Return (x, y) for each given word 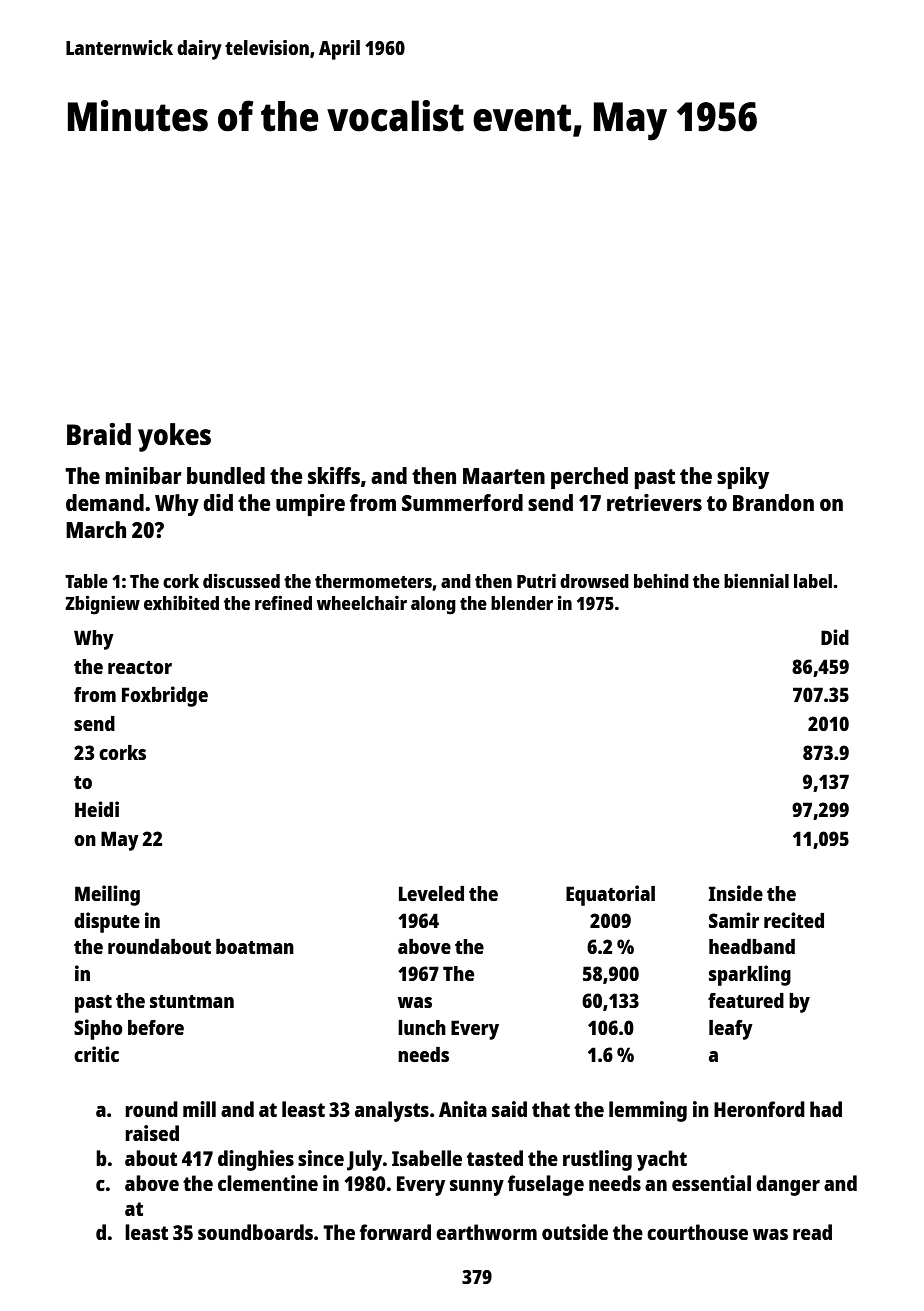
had (826, 1109)
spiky (743, 478)
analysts (392, 1111)
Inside (736, 893)
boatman (255, 946)
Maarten (504, 476)
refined (283, 602)
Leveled (431, 893)
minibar (144, 475)
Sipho (98, 1029)
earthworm (486, 1232)
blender (522, 603)
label (813, 581)
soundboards (255, 1232)
